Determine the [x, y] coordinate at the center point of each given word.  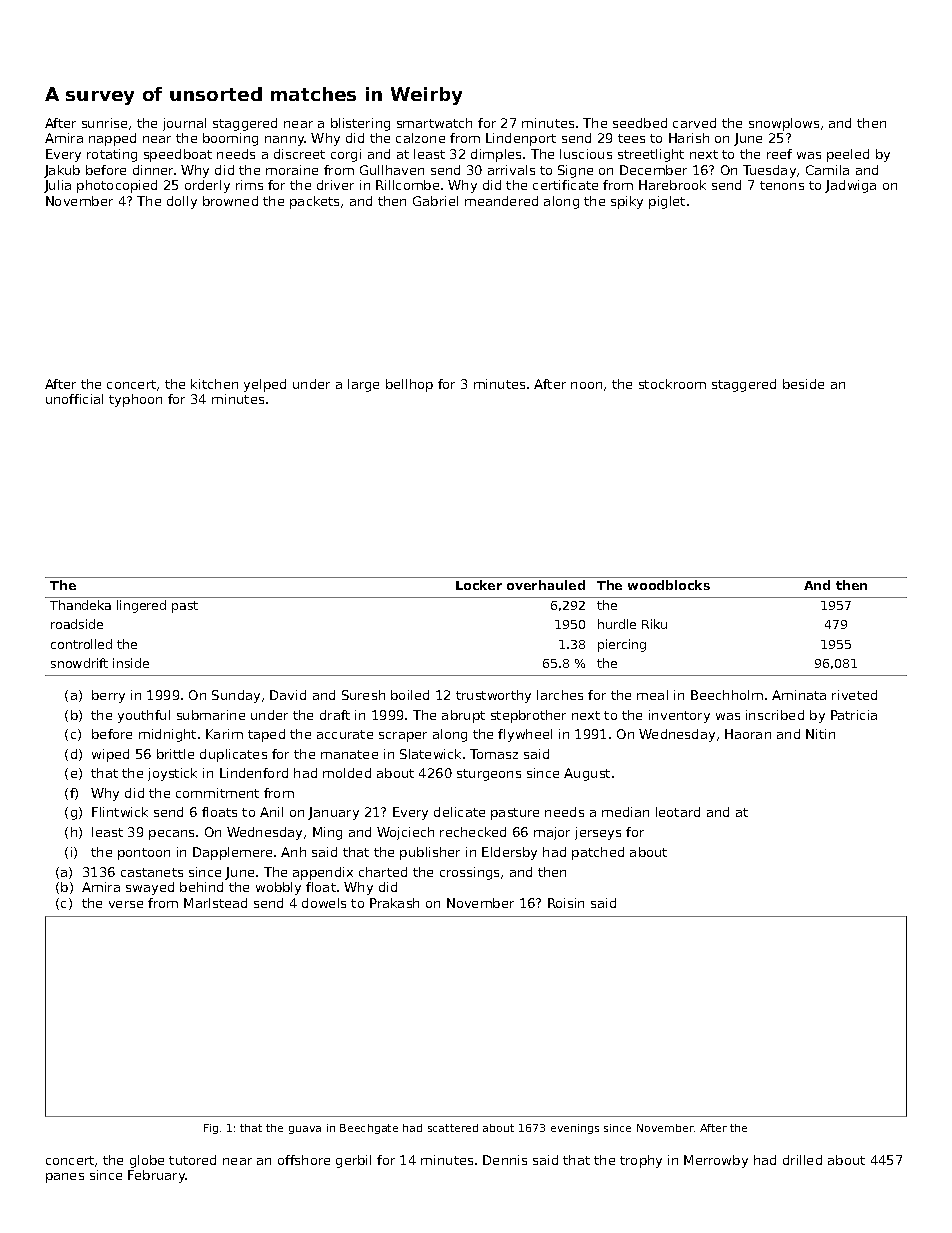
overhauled [546, 585]
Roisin [566, 903]
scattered [453, 1128]
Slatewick [430, 754]
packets [314, 202]
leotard [678, 812]
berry [108, 696]
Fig [211, 1129]
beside [803, 384]
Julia [57, 186]
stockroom [672, 384]
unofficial [74, 399]
